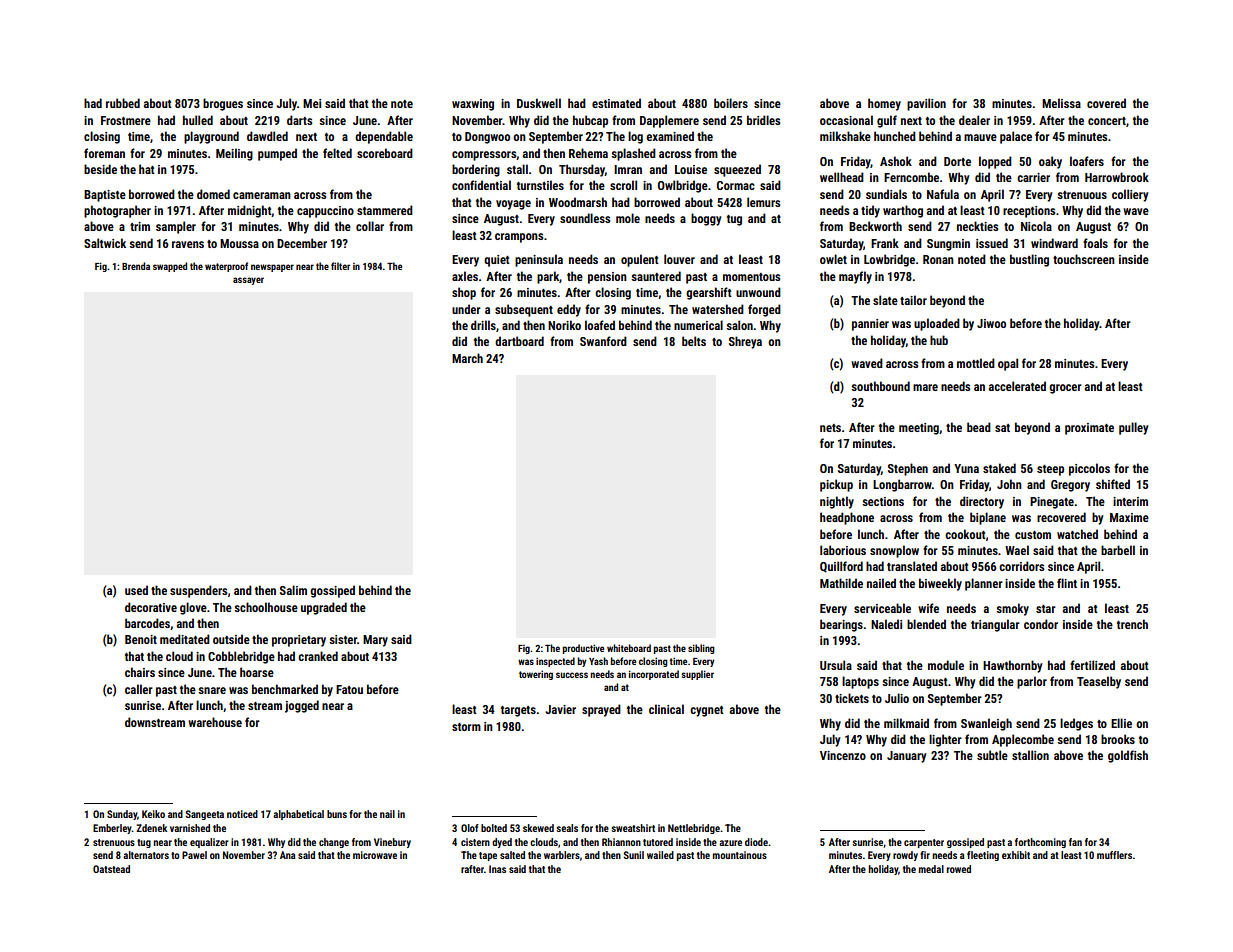 This screenshot has height=952, width=1233. What do you see at coordinates (830, 428) in the screenshot?
I see `nets` at bounding box center [830, 428].
